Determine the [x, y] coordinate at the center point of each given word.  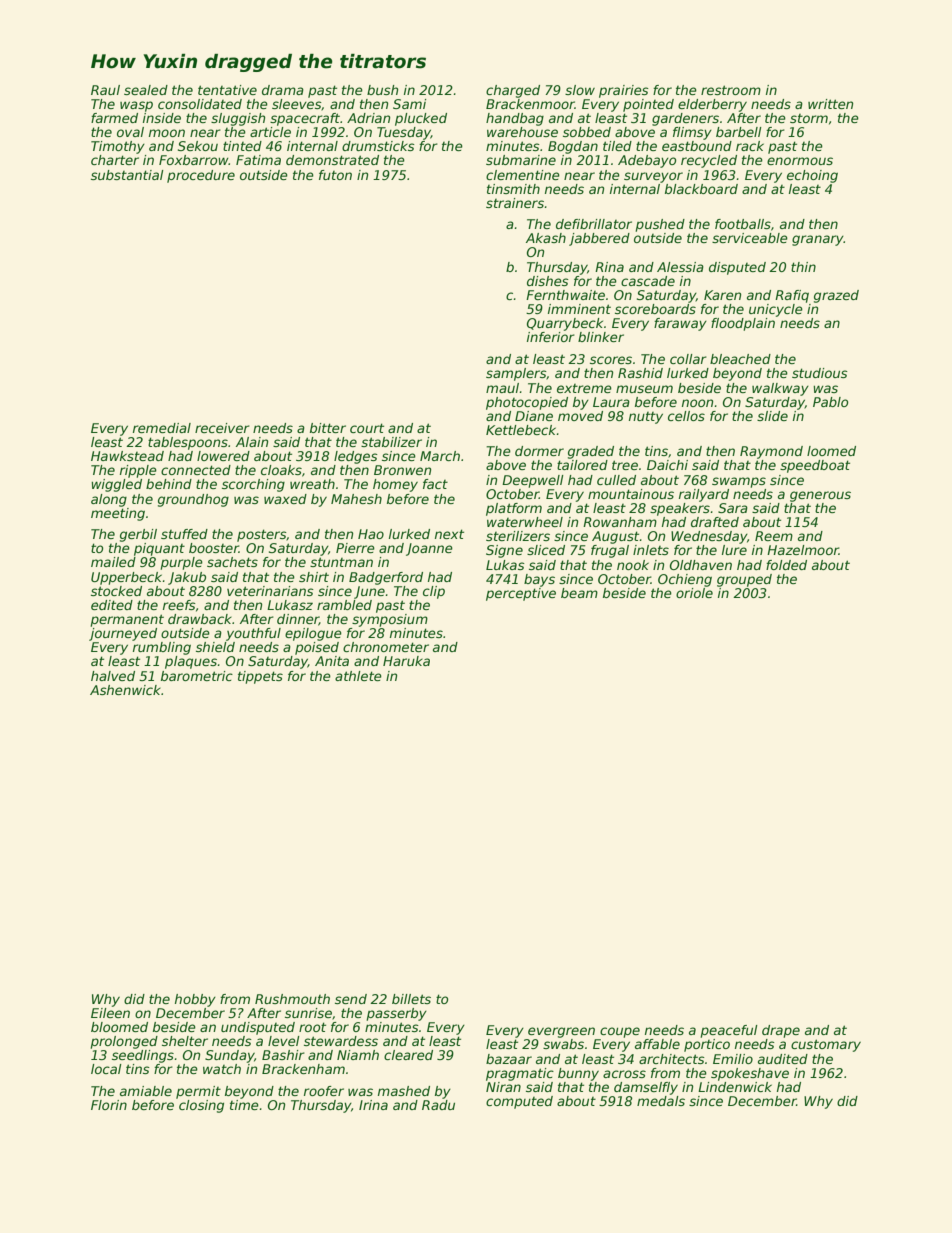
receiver [222, 428]
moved [580, 416]
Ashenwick [125, 690]
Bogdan [573, 147]
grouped [744, 580]
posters [261, 535]
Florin [109, 1105]
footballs [743, 224]
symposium [390, 620]
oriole [694, 593]
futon [335, 175]
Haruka [406, 661]
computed [519, 1102]
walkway [780, 389]
